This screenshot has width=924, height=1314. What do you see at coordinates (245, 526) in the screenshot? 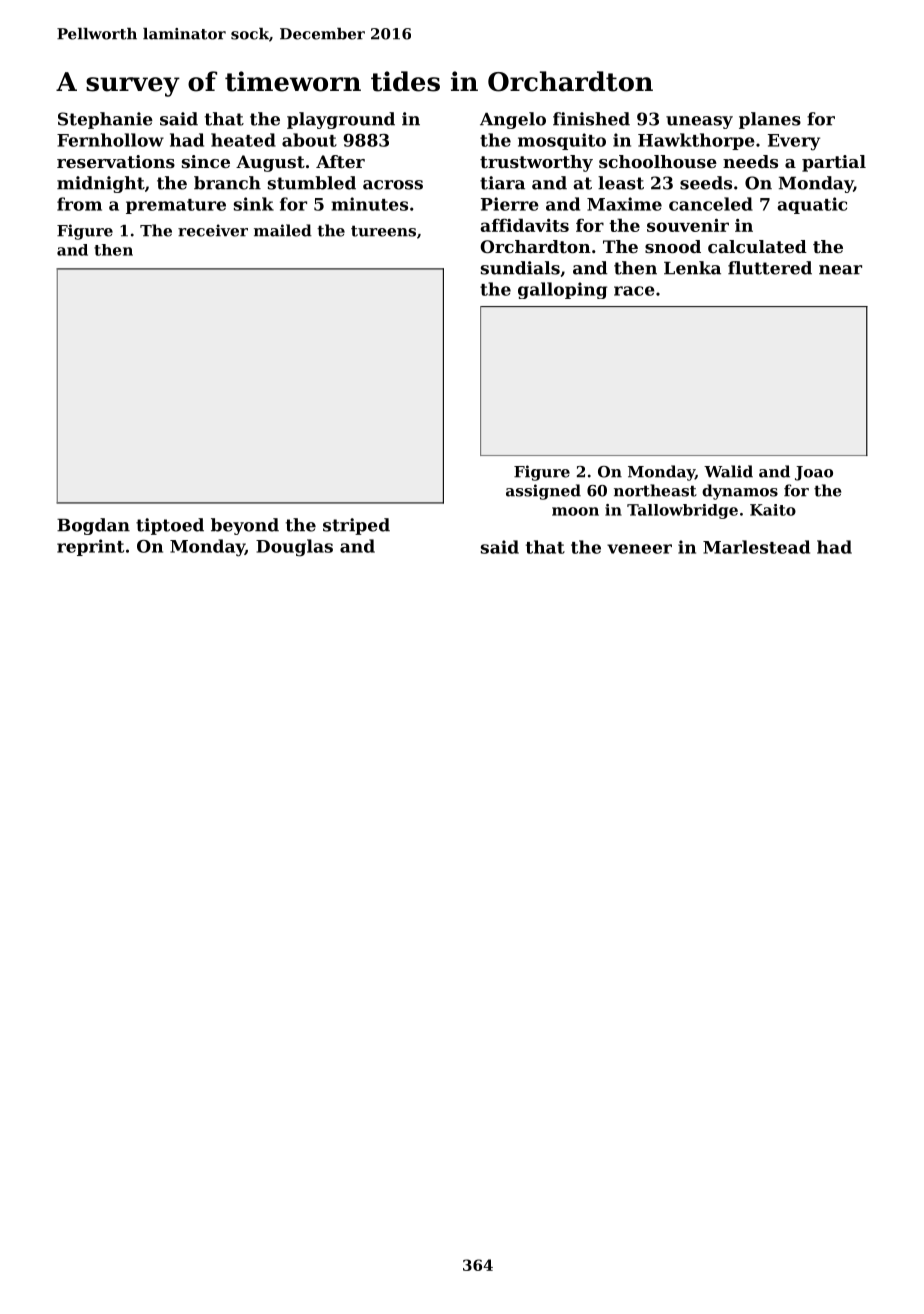
I see `beyond` at bounding box center [245, 526].
